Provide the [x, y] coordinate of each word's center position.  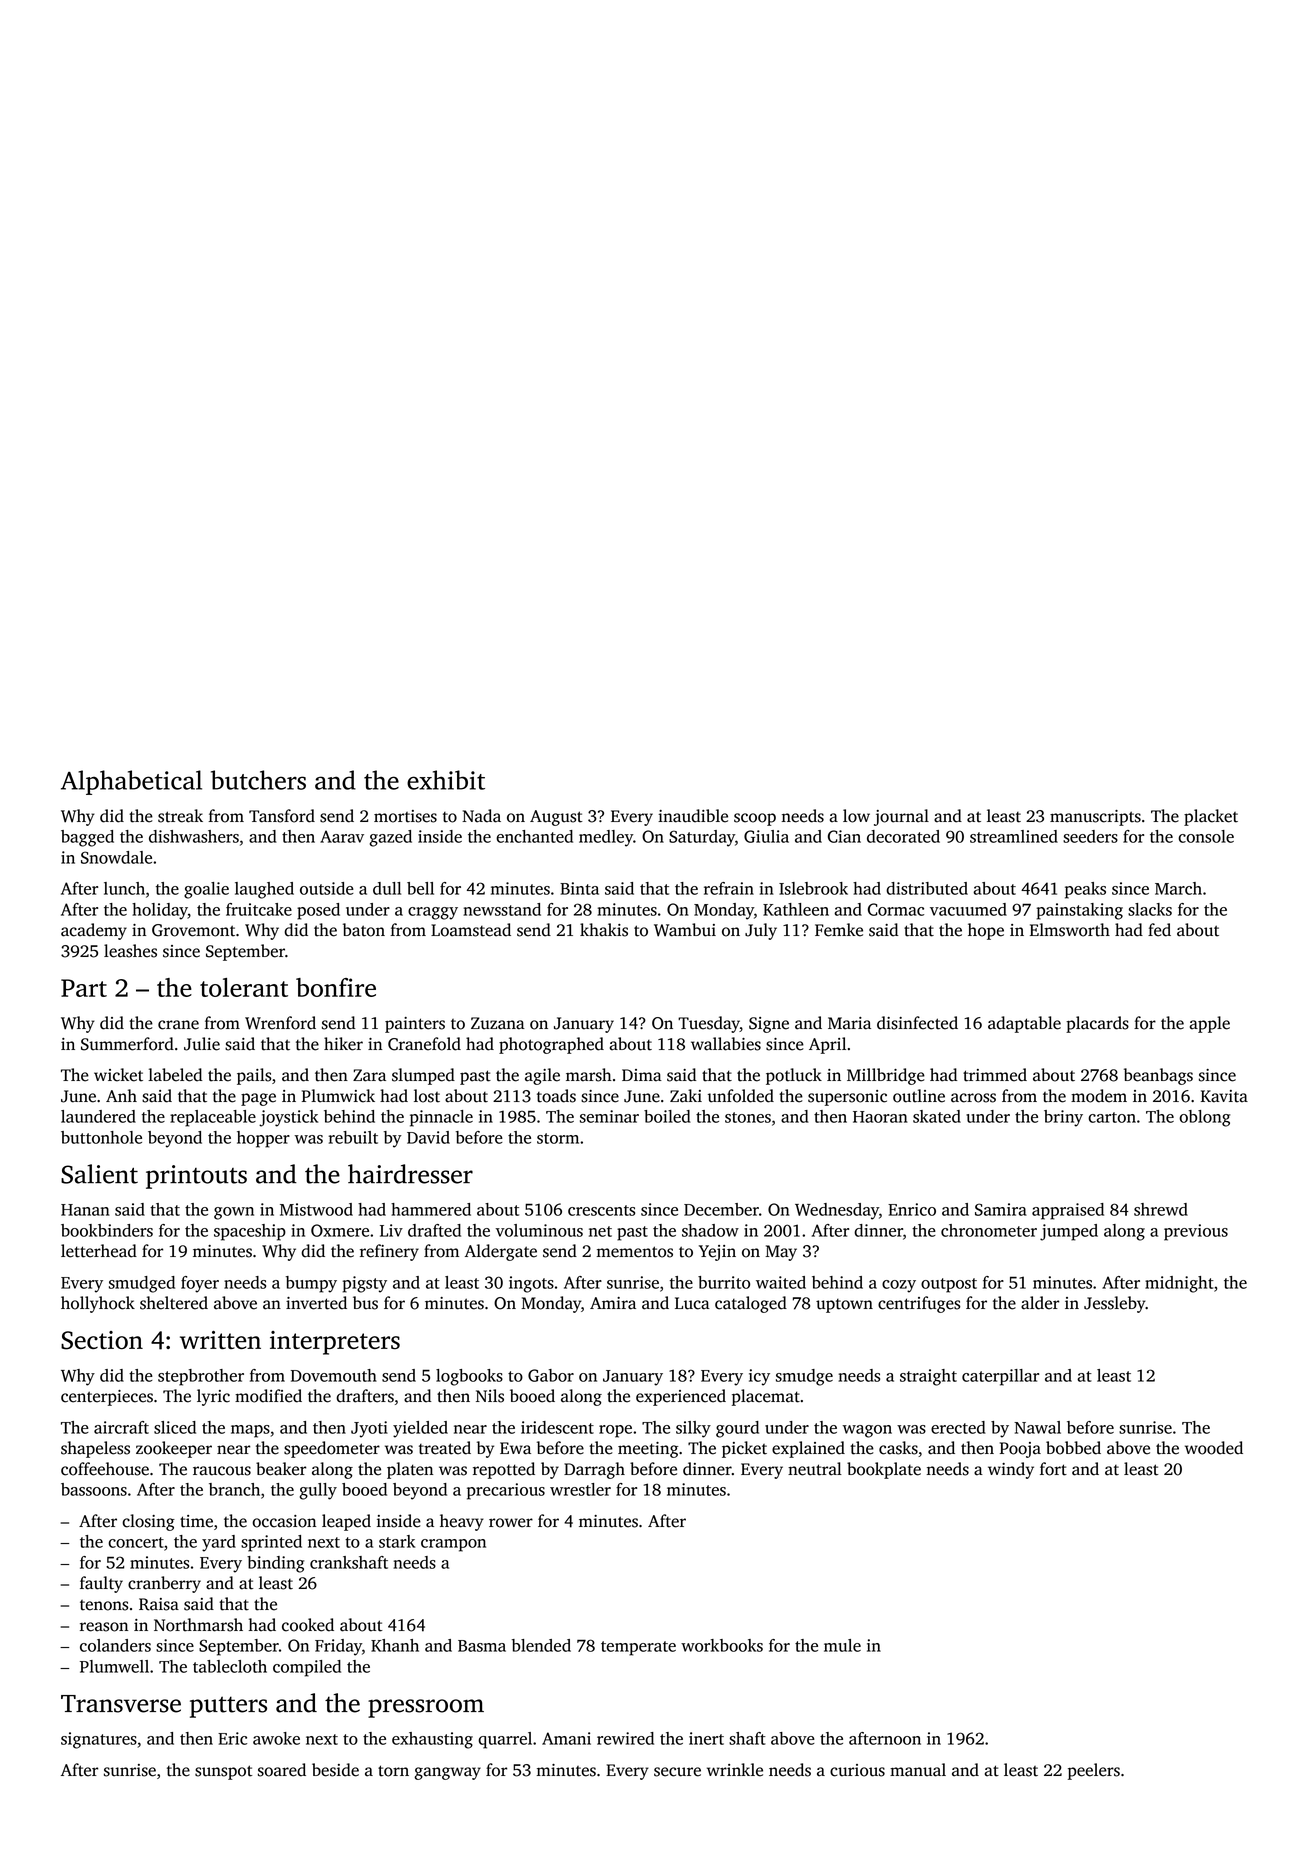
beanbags [1158, 1076]
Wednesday [837, 1211]
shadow [710, 1230]
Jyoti [369, 1429]
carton [1112, 1117]
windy [1011, 1470]
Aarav [342, 836]
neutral [815, 1469]
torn [393, 1771]
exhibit [446, 780]
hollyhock [98, 1304]
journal [901, 817]
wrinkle [735, 1770]
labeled [175, 1075]
